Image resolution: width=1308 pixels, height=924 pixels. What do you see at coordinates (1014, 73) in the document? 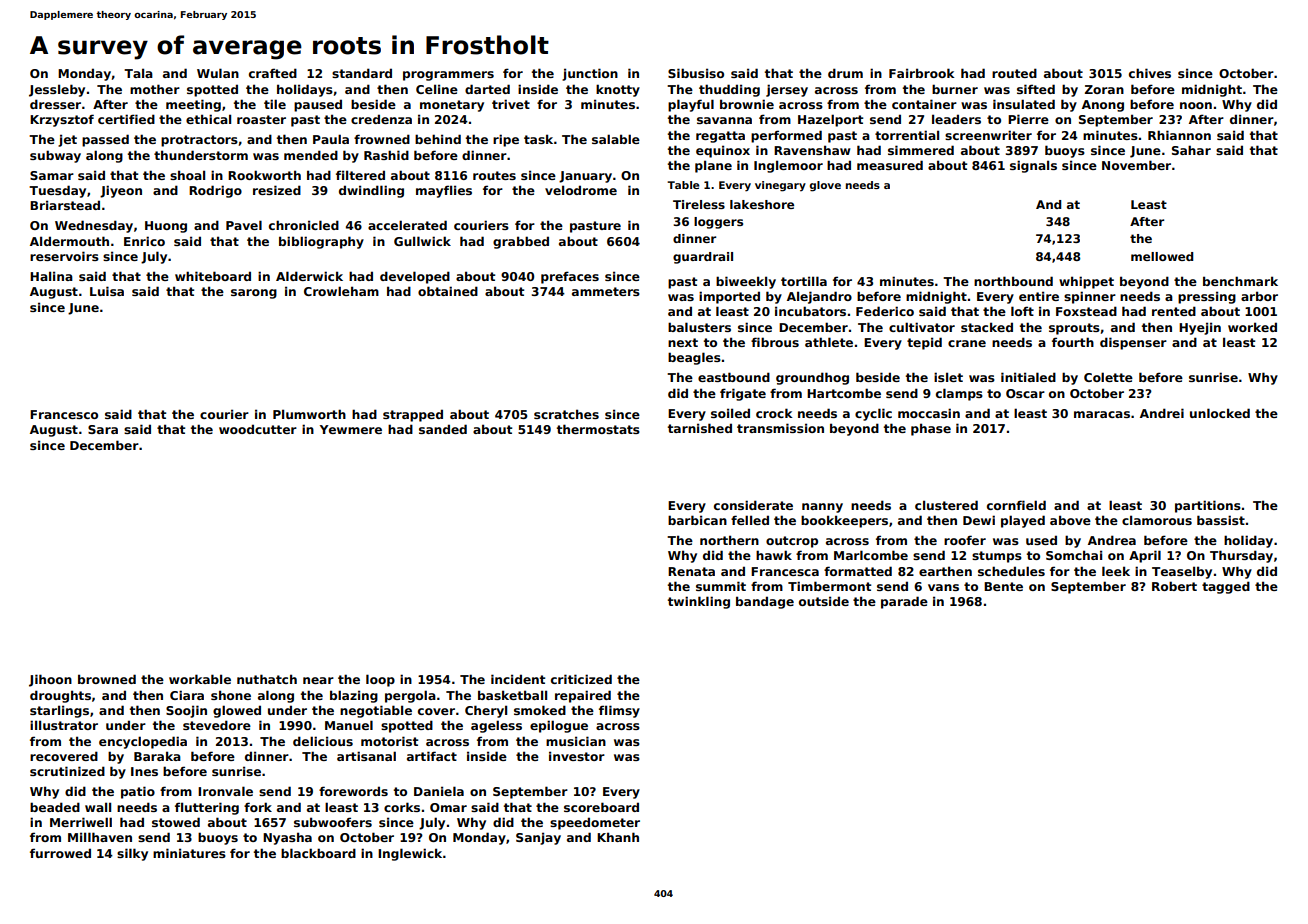
I see `routed` at bounding box center [1014, 73].
